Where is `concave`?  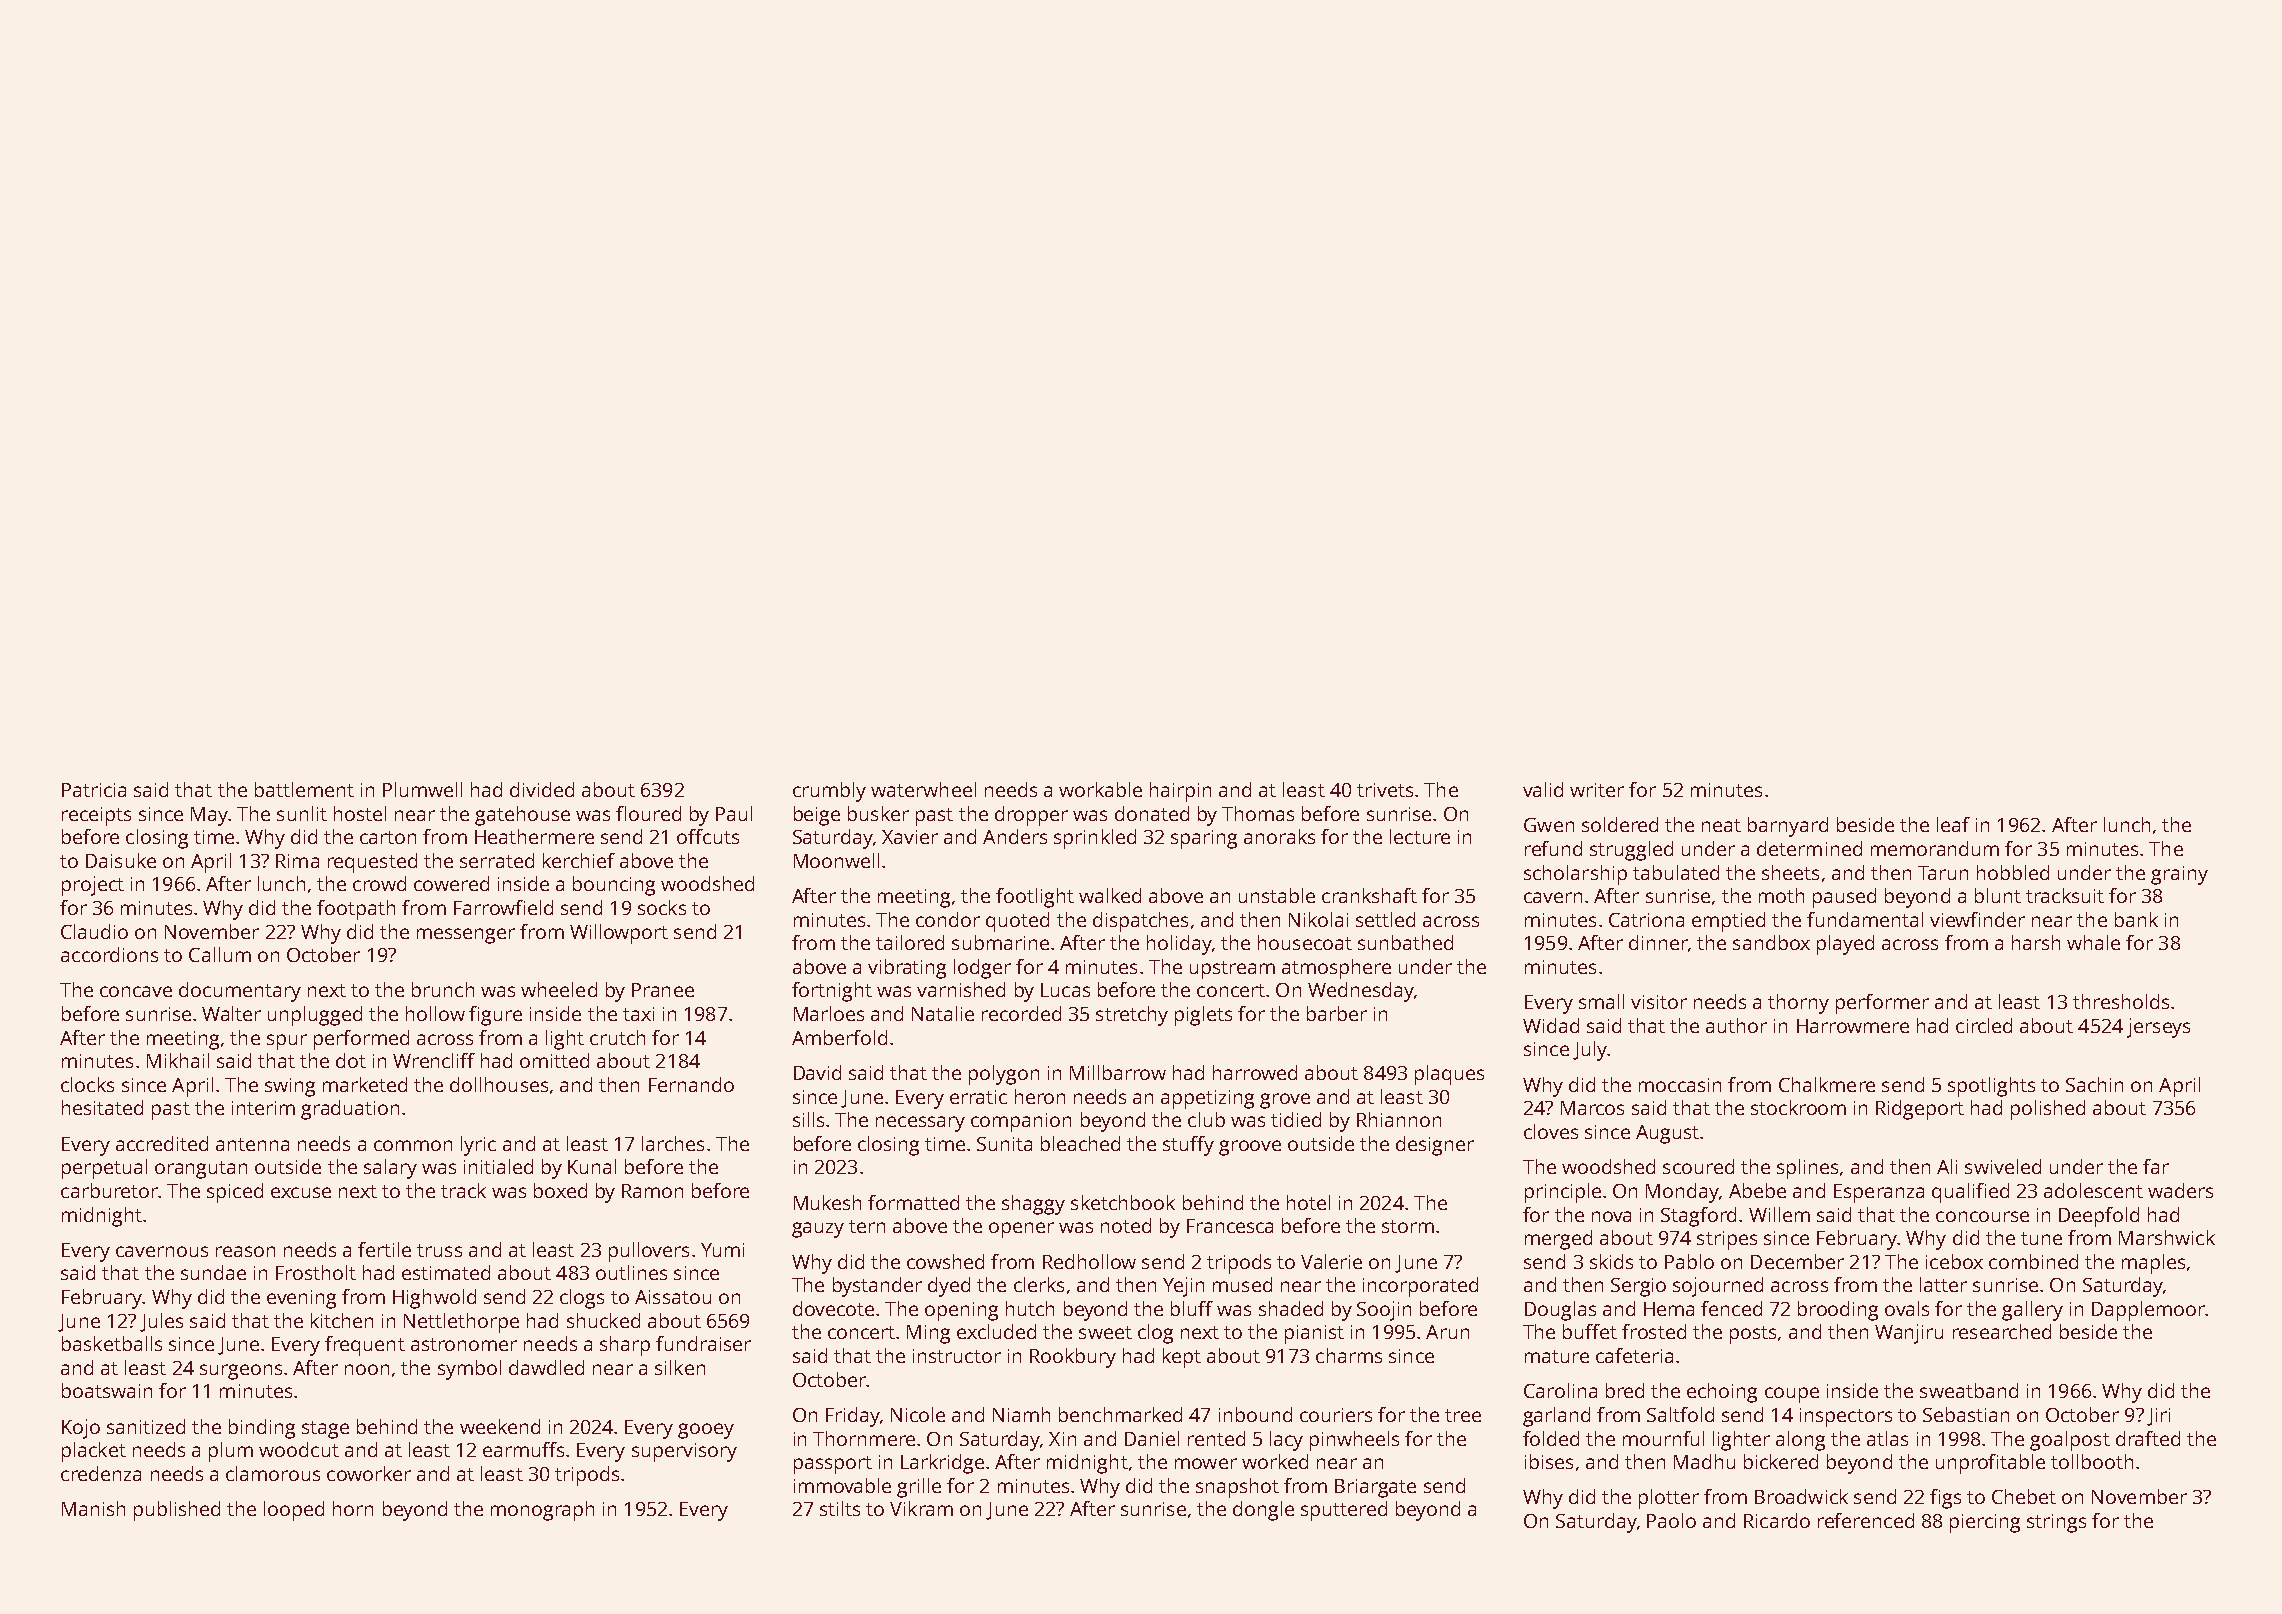
concave is located at coordinates (136, 991).
